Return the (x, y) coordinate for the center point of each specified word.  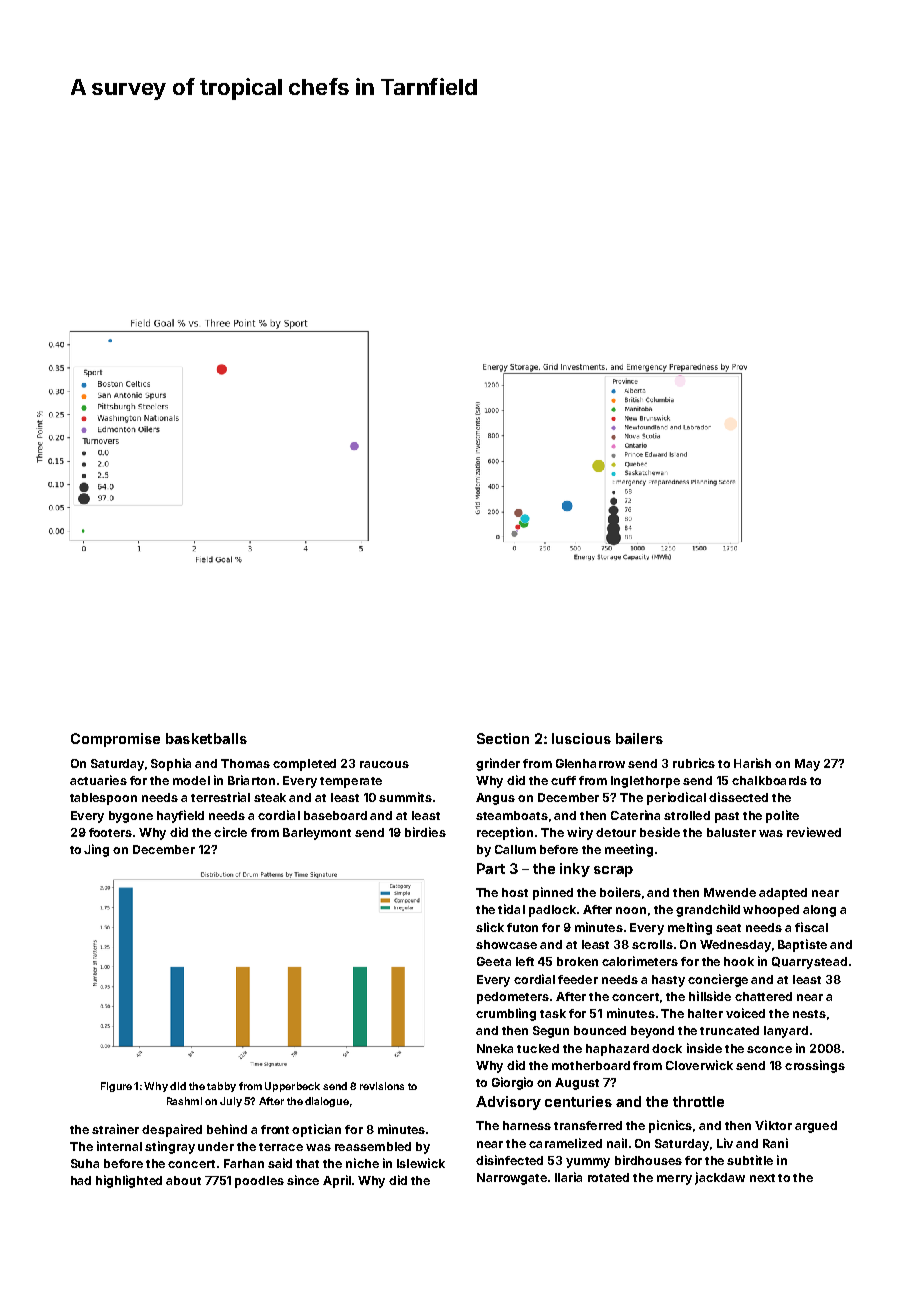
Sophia (171, 764)
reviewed (814, 832)
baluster (731, 832)
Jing (96, 850)
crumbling (506, 1014)
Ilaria (568, 1177)
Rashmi (184, 1101)
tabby (221, 1087)
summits (405, 797)
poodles (259, 1182)
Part (491, 868)
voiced (745, 1013)
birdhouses (648, 1160)
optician (316, 1130)
